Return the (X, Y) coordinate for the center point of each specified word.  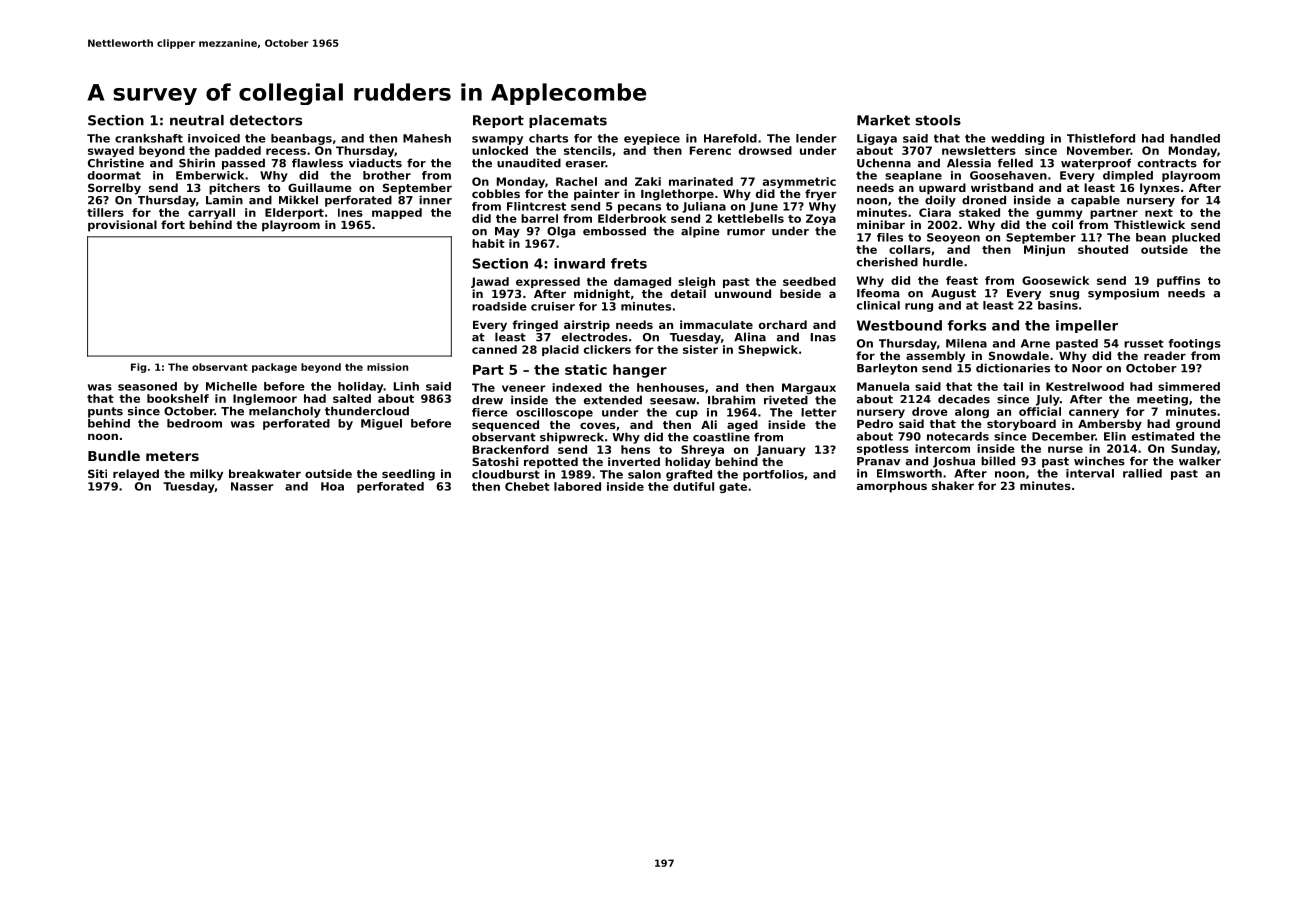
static (586, 369)
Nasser (252, 486)
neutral (197, 120)
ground (1198, 425)
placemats (568, 121)
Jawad (490, 282)
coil (1062, 224)
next (1159, 213)
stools (938, 120)
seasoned (147, 386)
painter (597, 195)
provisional (122, 226)
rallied (1142, 473)
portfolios (773, 475)
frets (629, 263)
